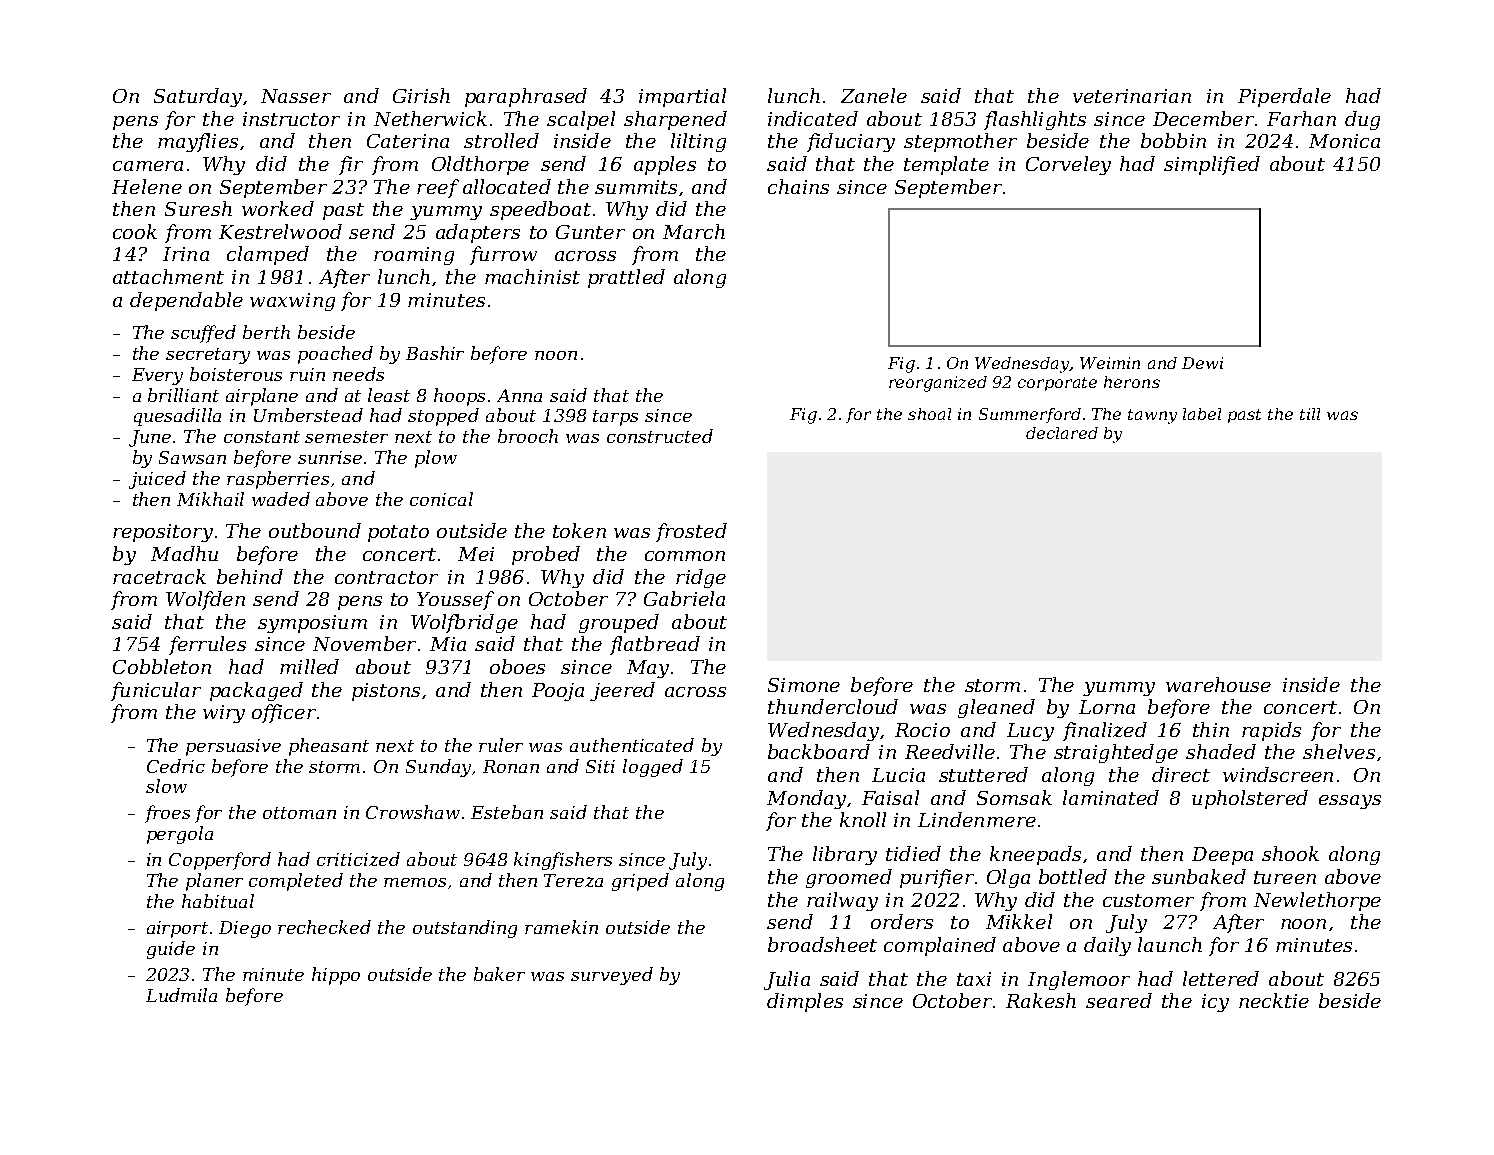 The width and height of the document is (1494, 1155). I want to click on Dewi, so click(1202, 363).
